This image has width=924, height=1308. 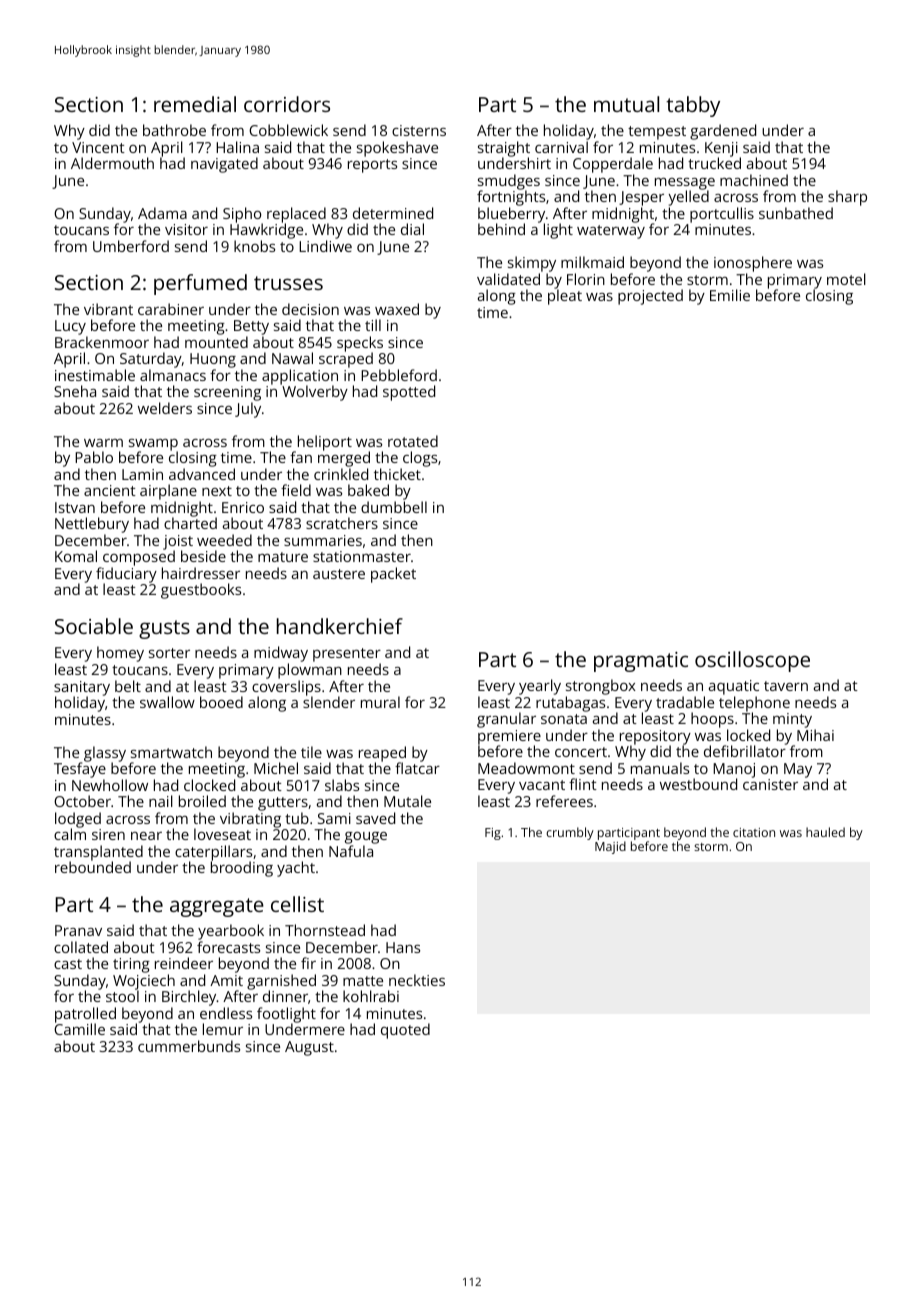 What do you see at coordinates (420, 459) in the image?
I see `clogs` at bounding box center [420, 459].
